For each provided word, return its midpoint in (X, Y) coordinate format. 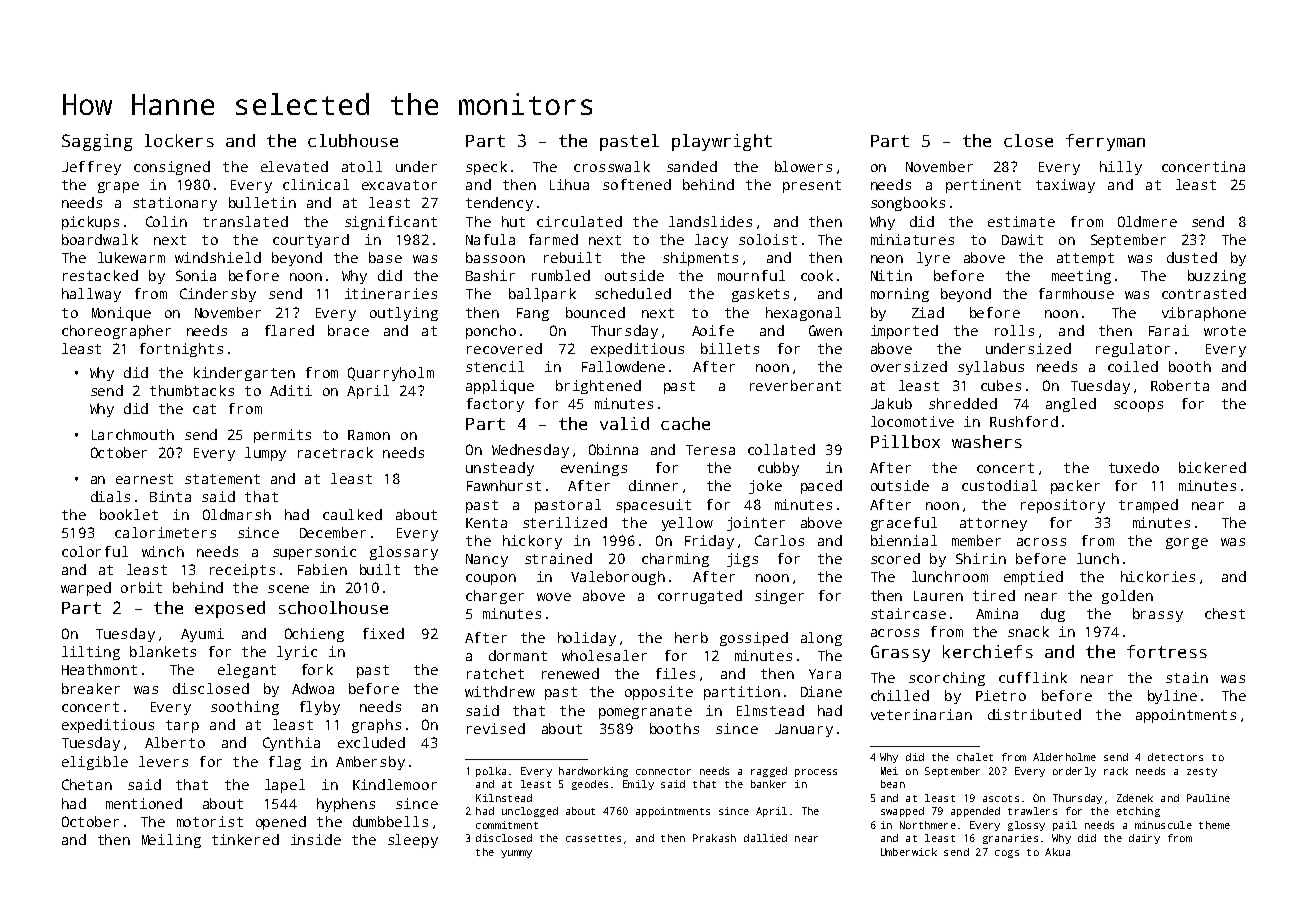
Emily (638, 785)
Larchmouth (133, 434)
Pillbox (905, 441)
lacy (711, 241)
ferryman (1105, 142)
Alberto (175, 742)
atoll (362, 166)
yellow (687, 524)
